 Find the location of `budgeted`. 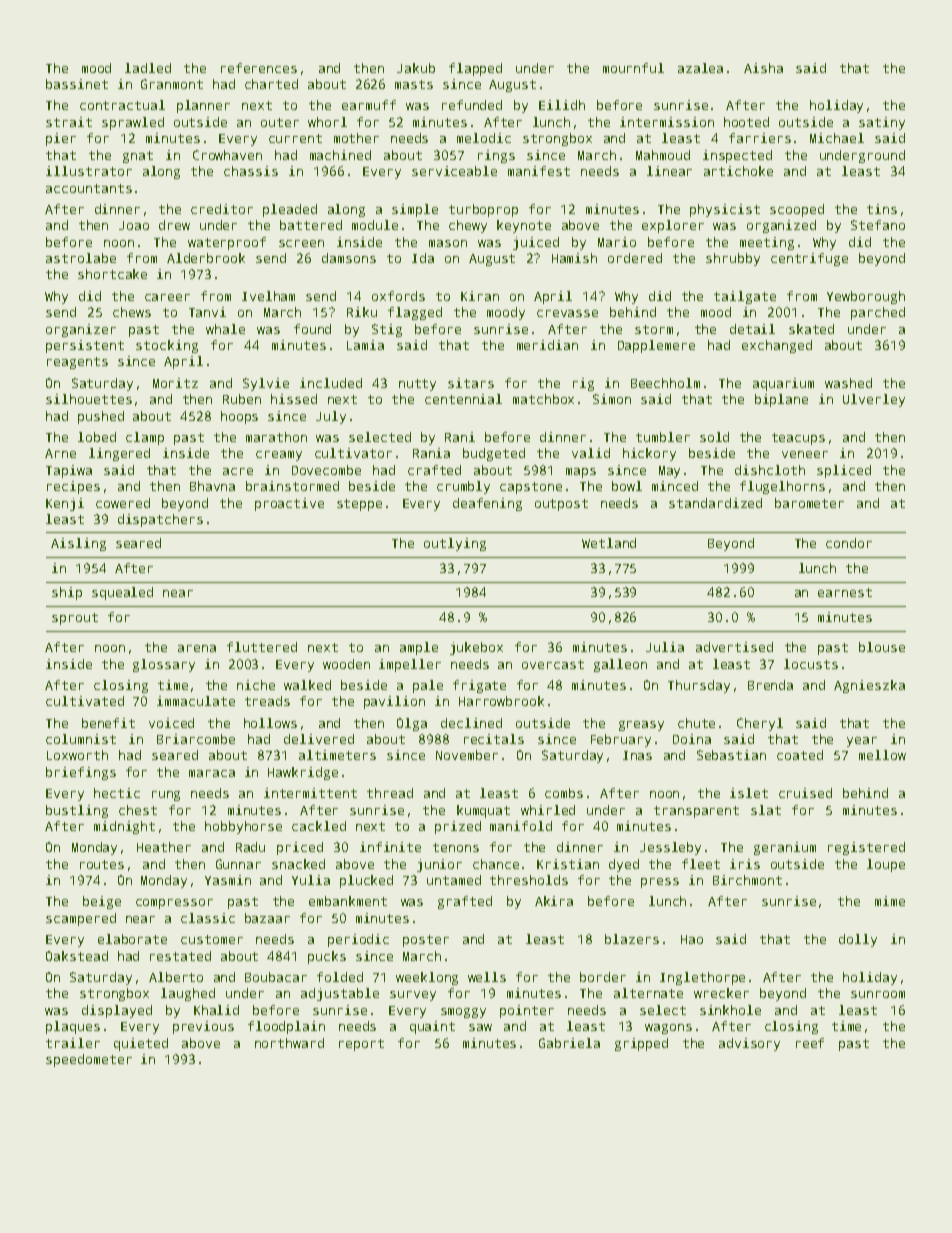

budgeted is located at coordinates (494, 454).
